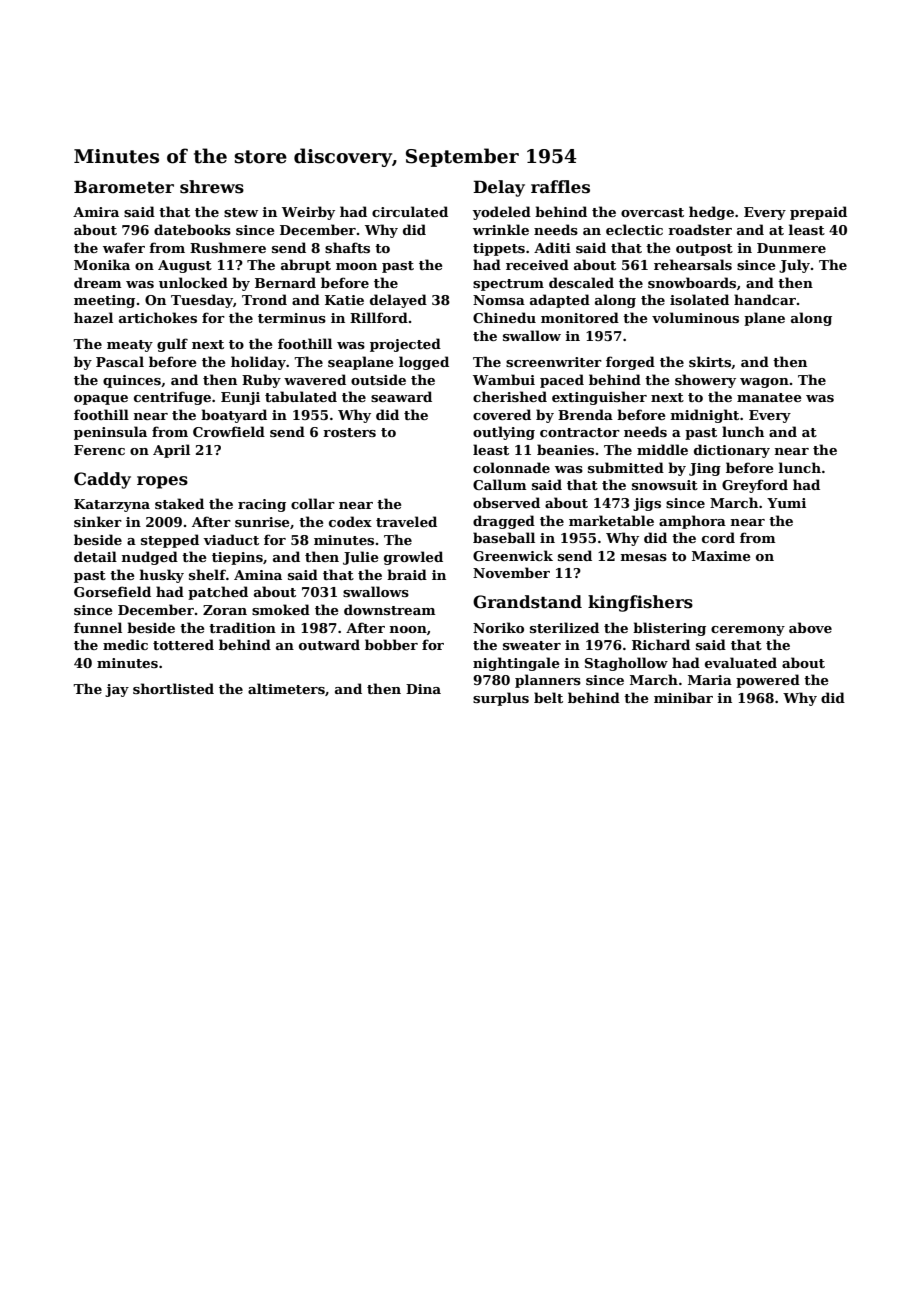  What do you see at coordinates (179, 503) in the screenshot?
I see `staked` at bounding box center [179, 503].
